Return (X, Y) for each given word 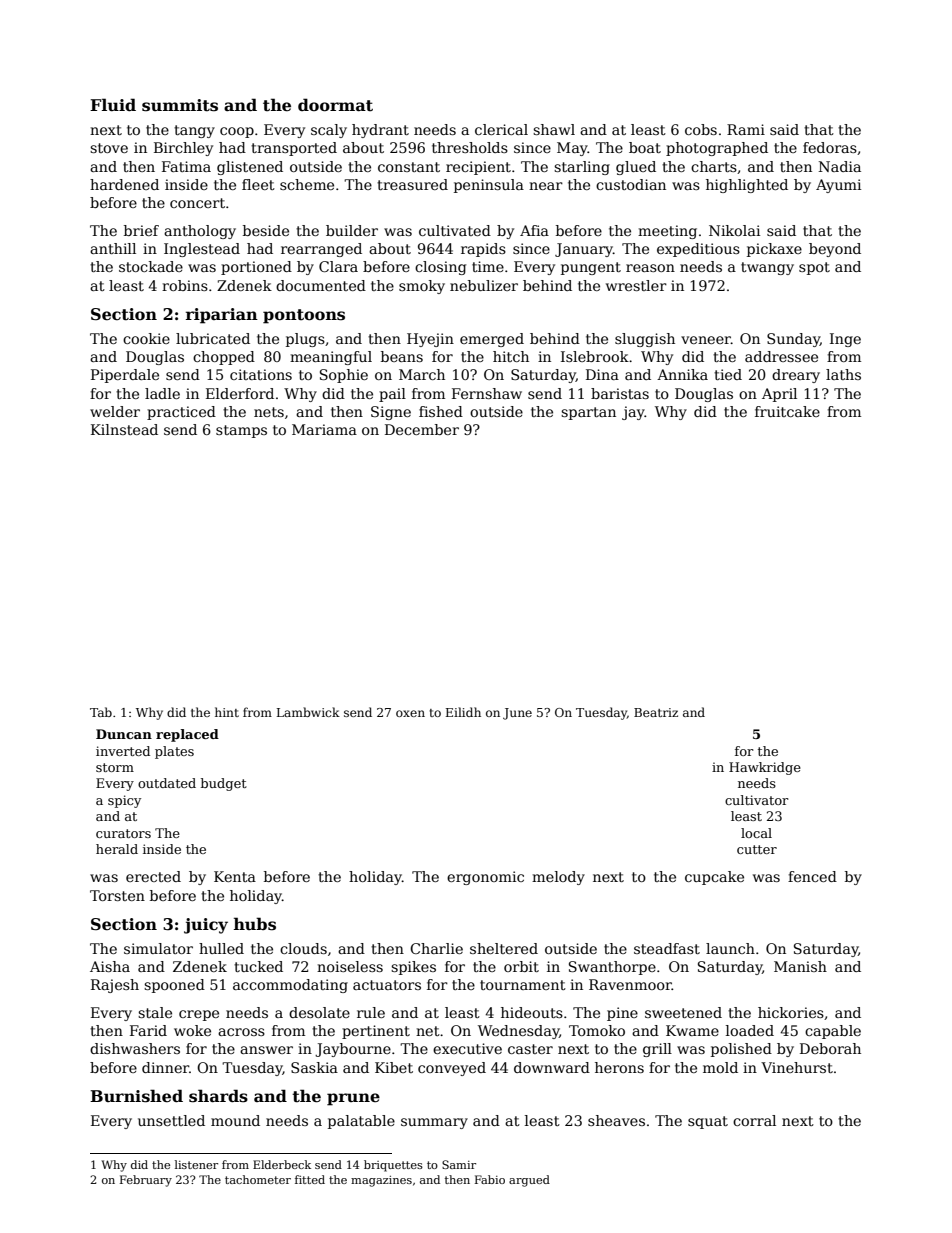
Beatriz (656, 712)
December (422, 429)
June (517, 714)
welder (115, 411)
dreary (796, 376)
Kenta (235, 876)
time (488, 266)
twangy (767, 268)
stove (109, 148)
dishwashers (135, 1048)
